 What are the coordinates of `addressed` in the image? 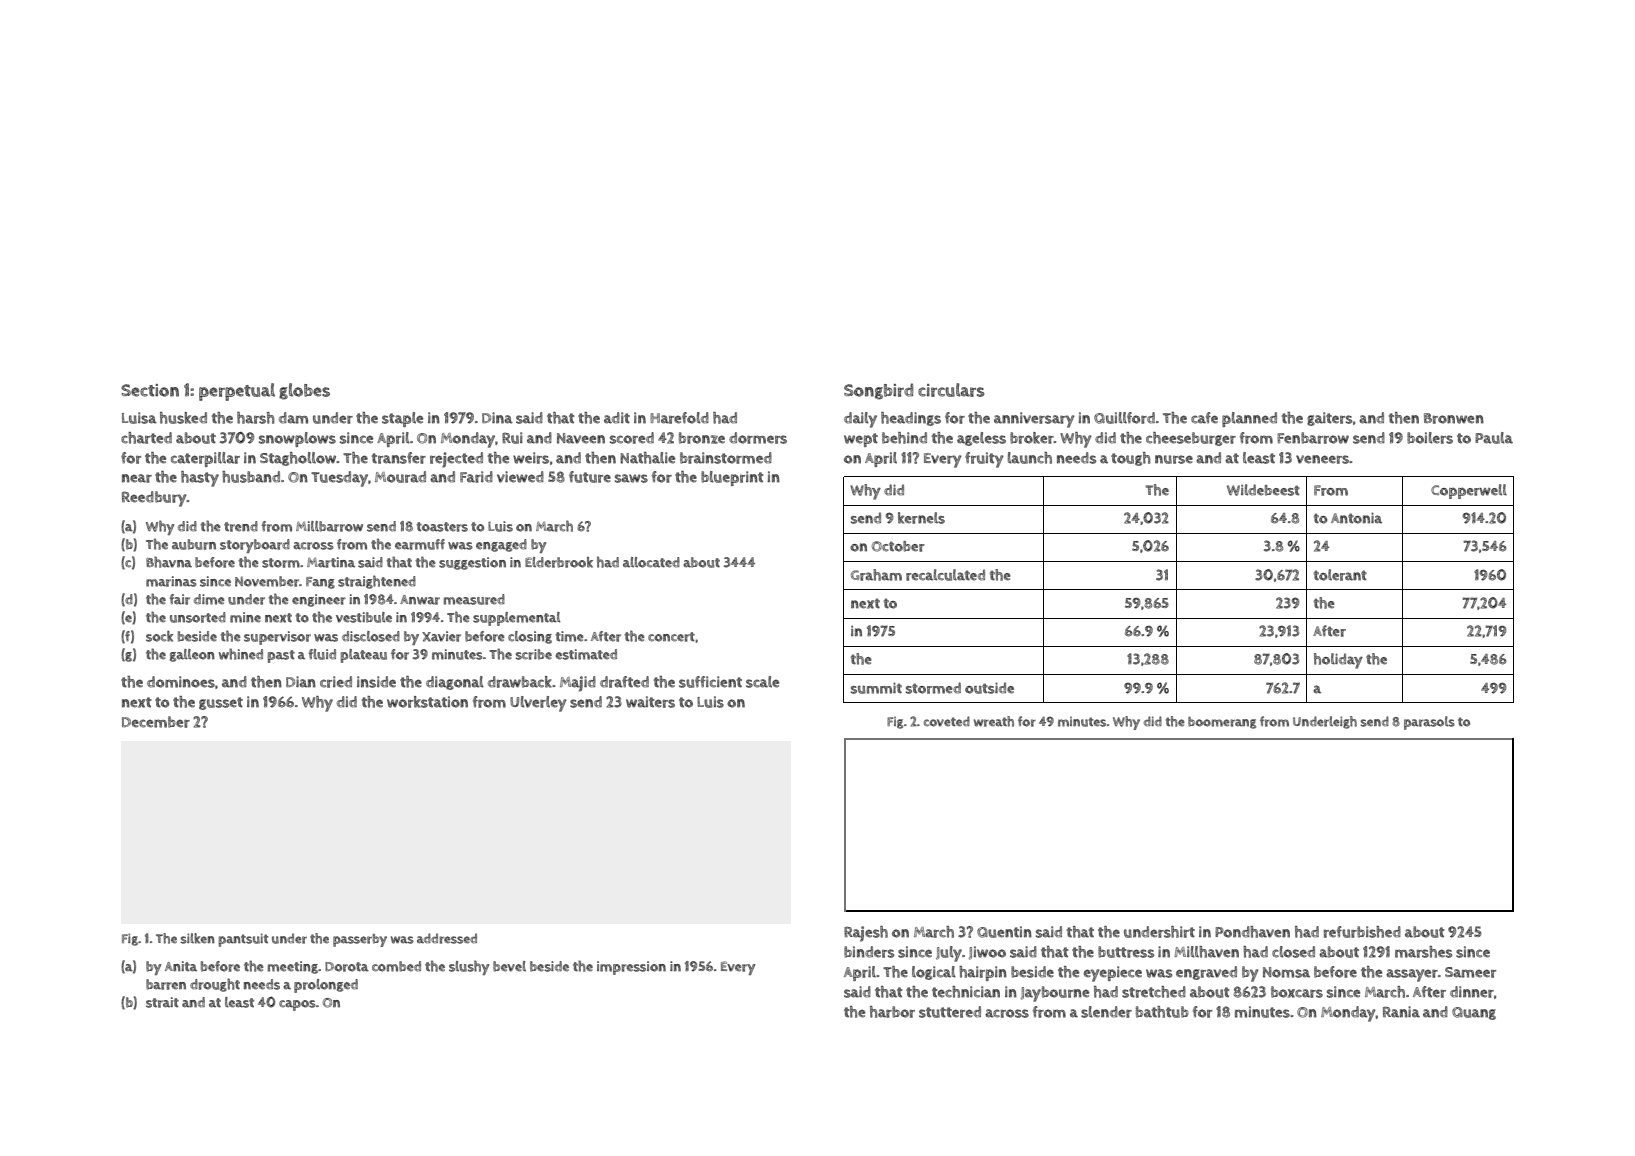 It's located at (447, 938).
